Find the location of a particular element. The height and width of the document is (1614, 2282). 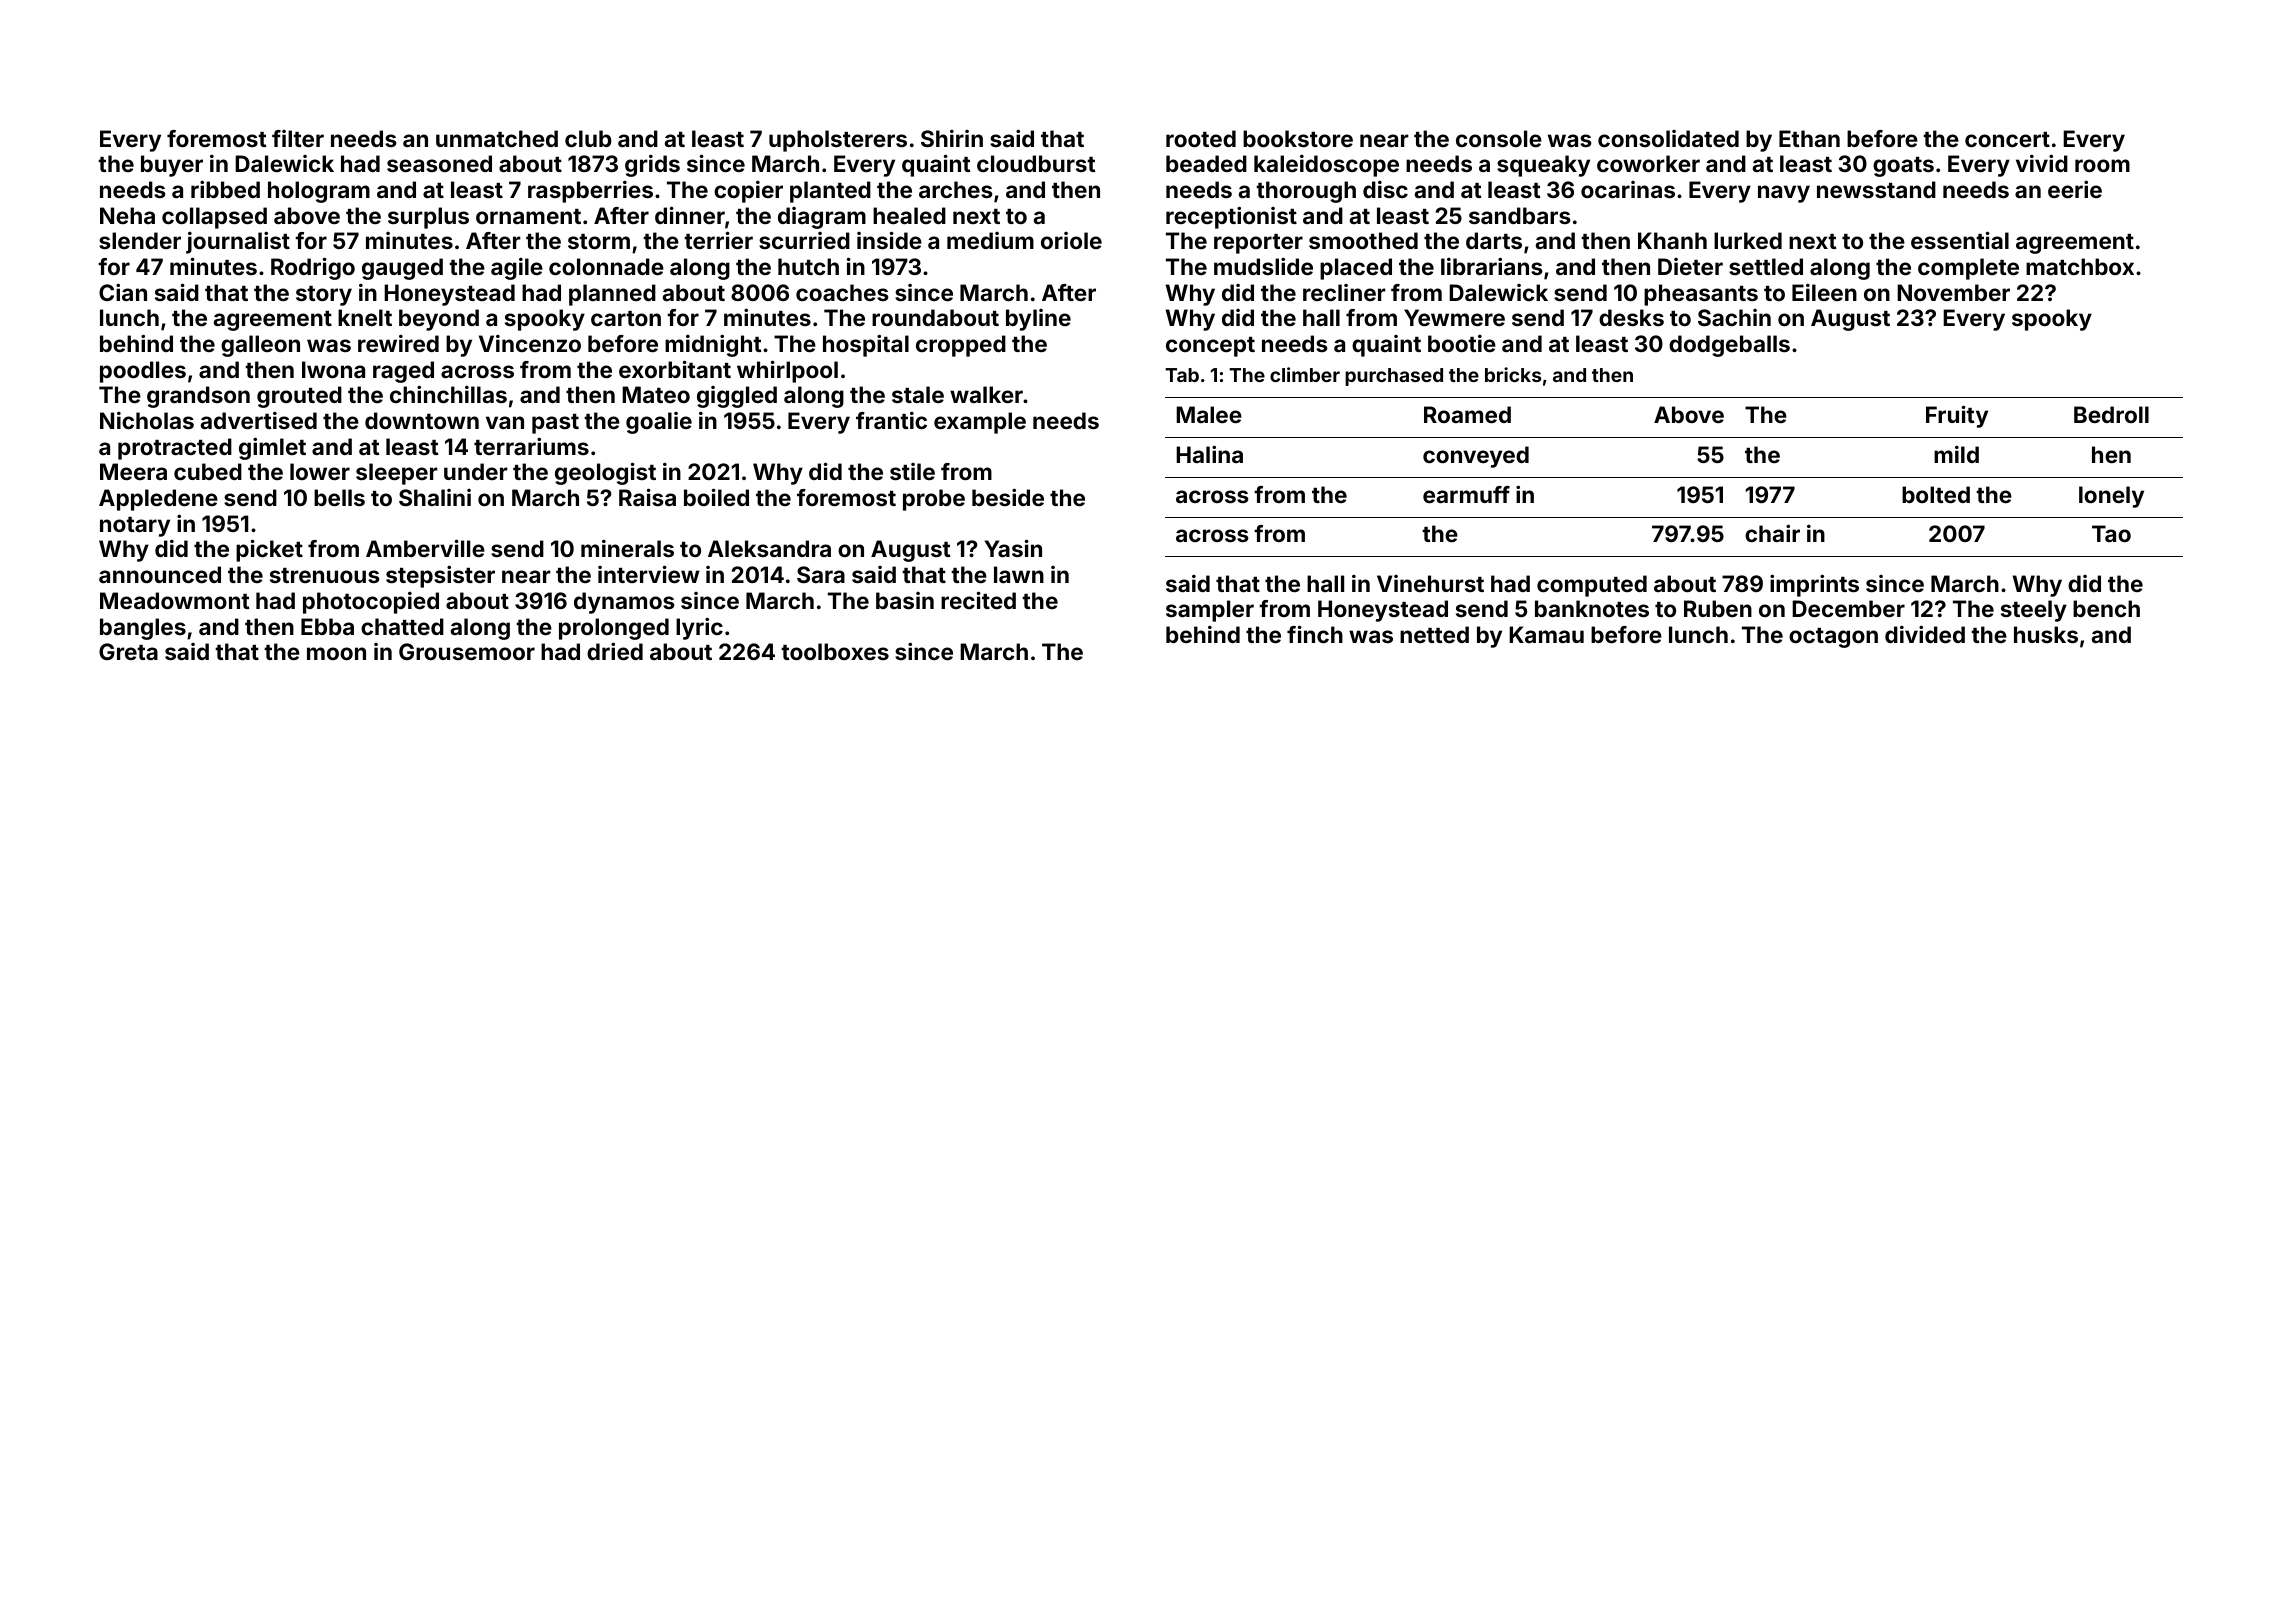

Eileen is located at coordinates (1824, 292).
